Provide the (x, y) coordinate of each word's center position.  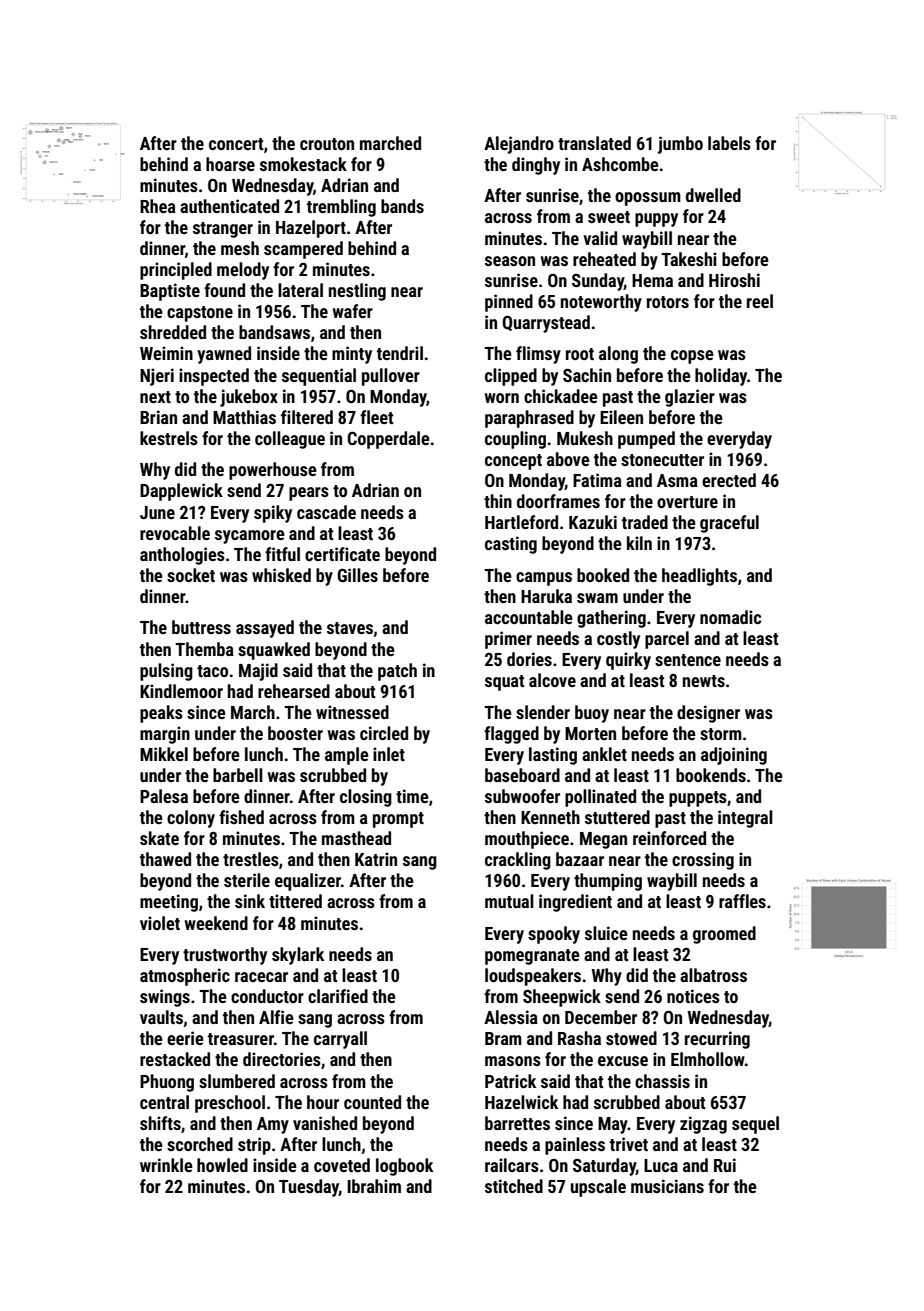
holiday (721, 377)
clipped (511, 377)
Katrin (376, 859)
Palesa (164, 796)
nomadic (730, 617)
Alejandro (519, 145)
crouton (327, 144)
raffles (742, 901)
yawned (224, 355)
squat (504, 683)
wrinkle (166, 1165)
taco (212, 671)
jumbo (680, 145)
